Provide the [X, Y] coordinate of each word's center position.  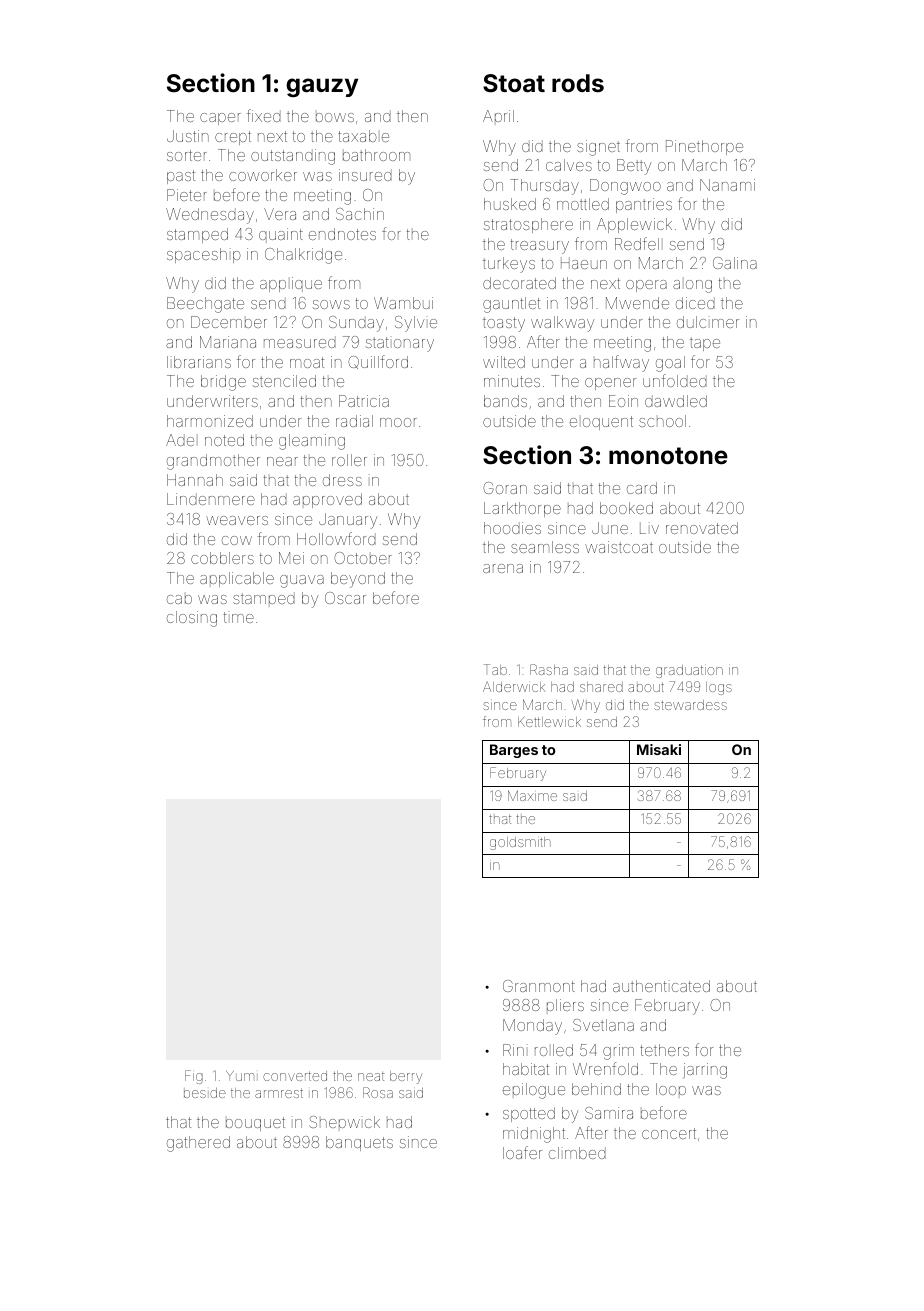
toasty [504, 324]
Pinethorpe [704, 147]
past [181, 177]
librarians [199, 362]
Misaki [659, 749]
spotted [529, 1114]
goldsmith [520, 843]
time [239, 617]
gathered [198, 1144]
